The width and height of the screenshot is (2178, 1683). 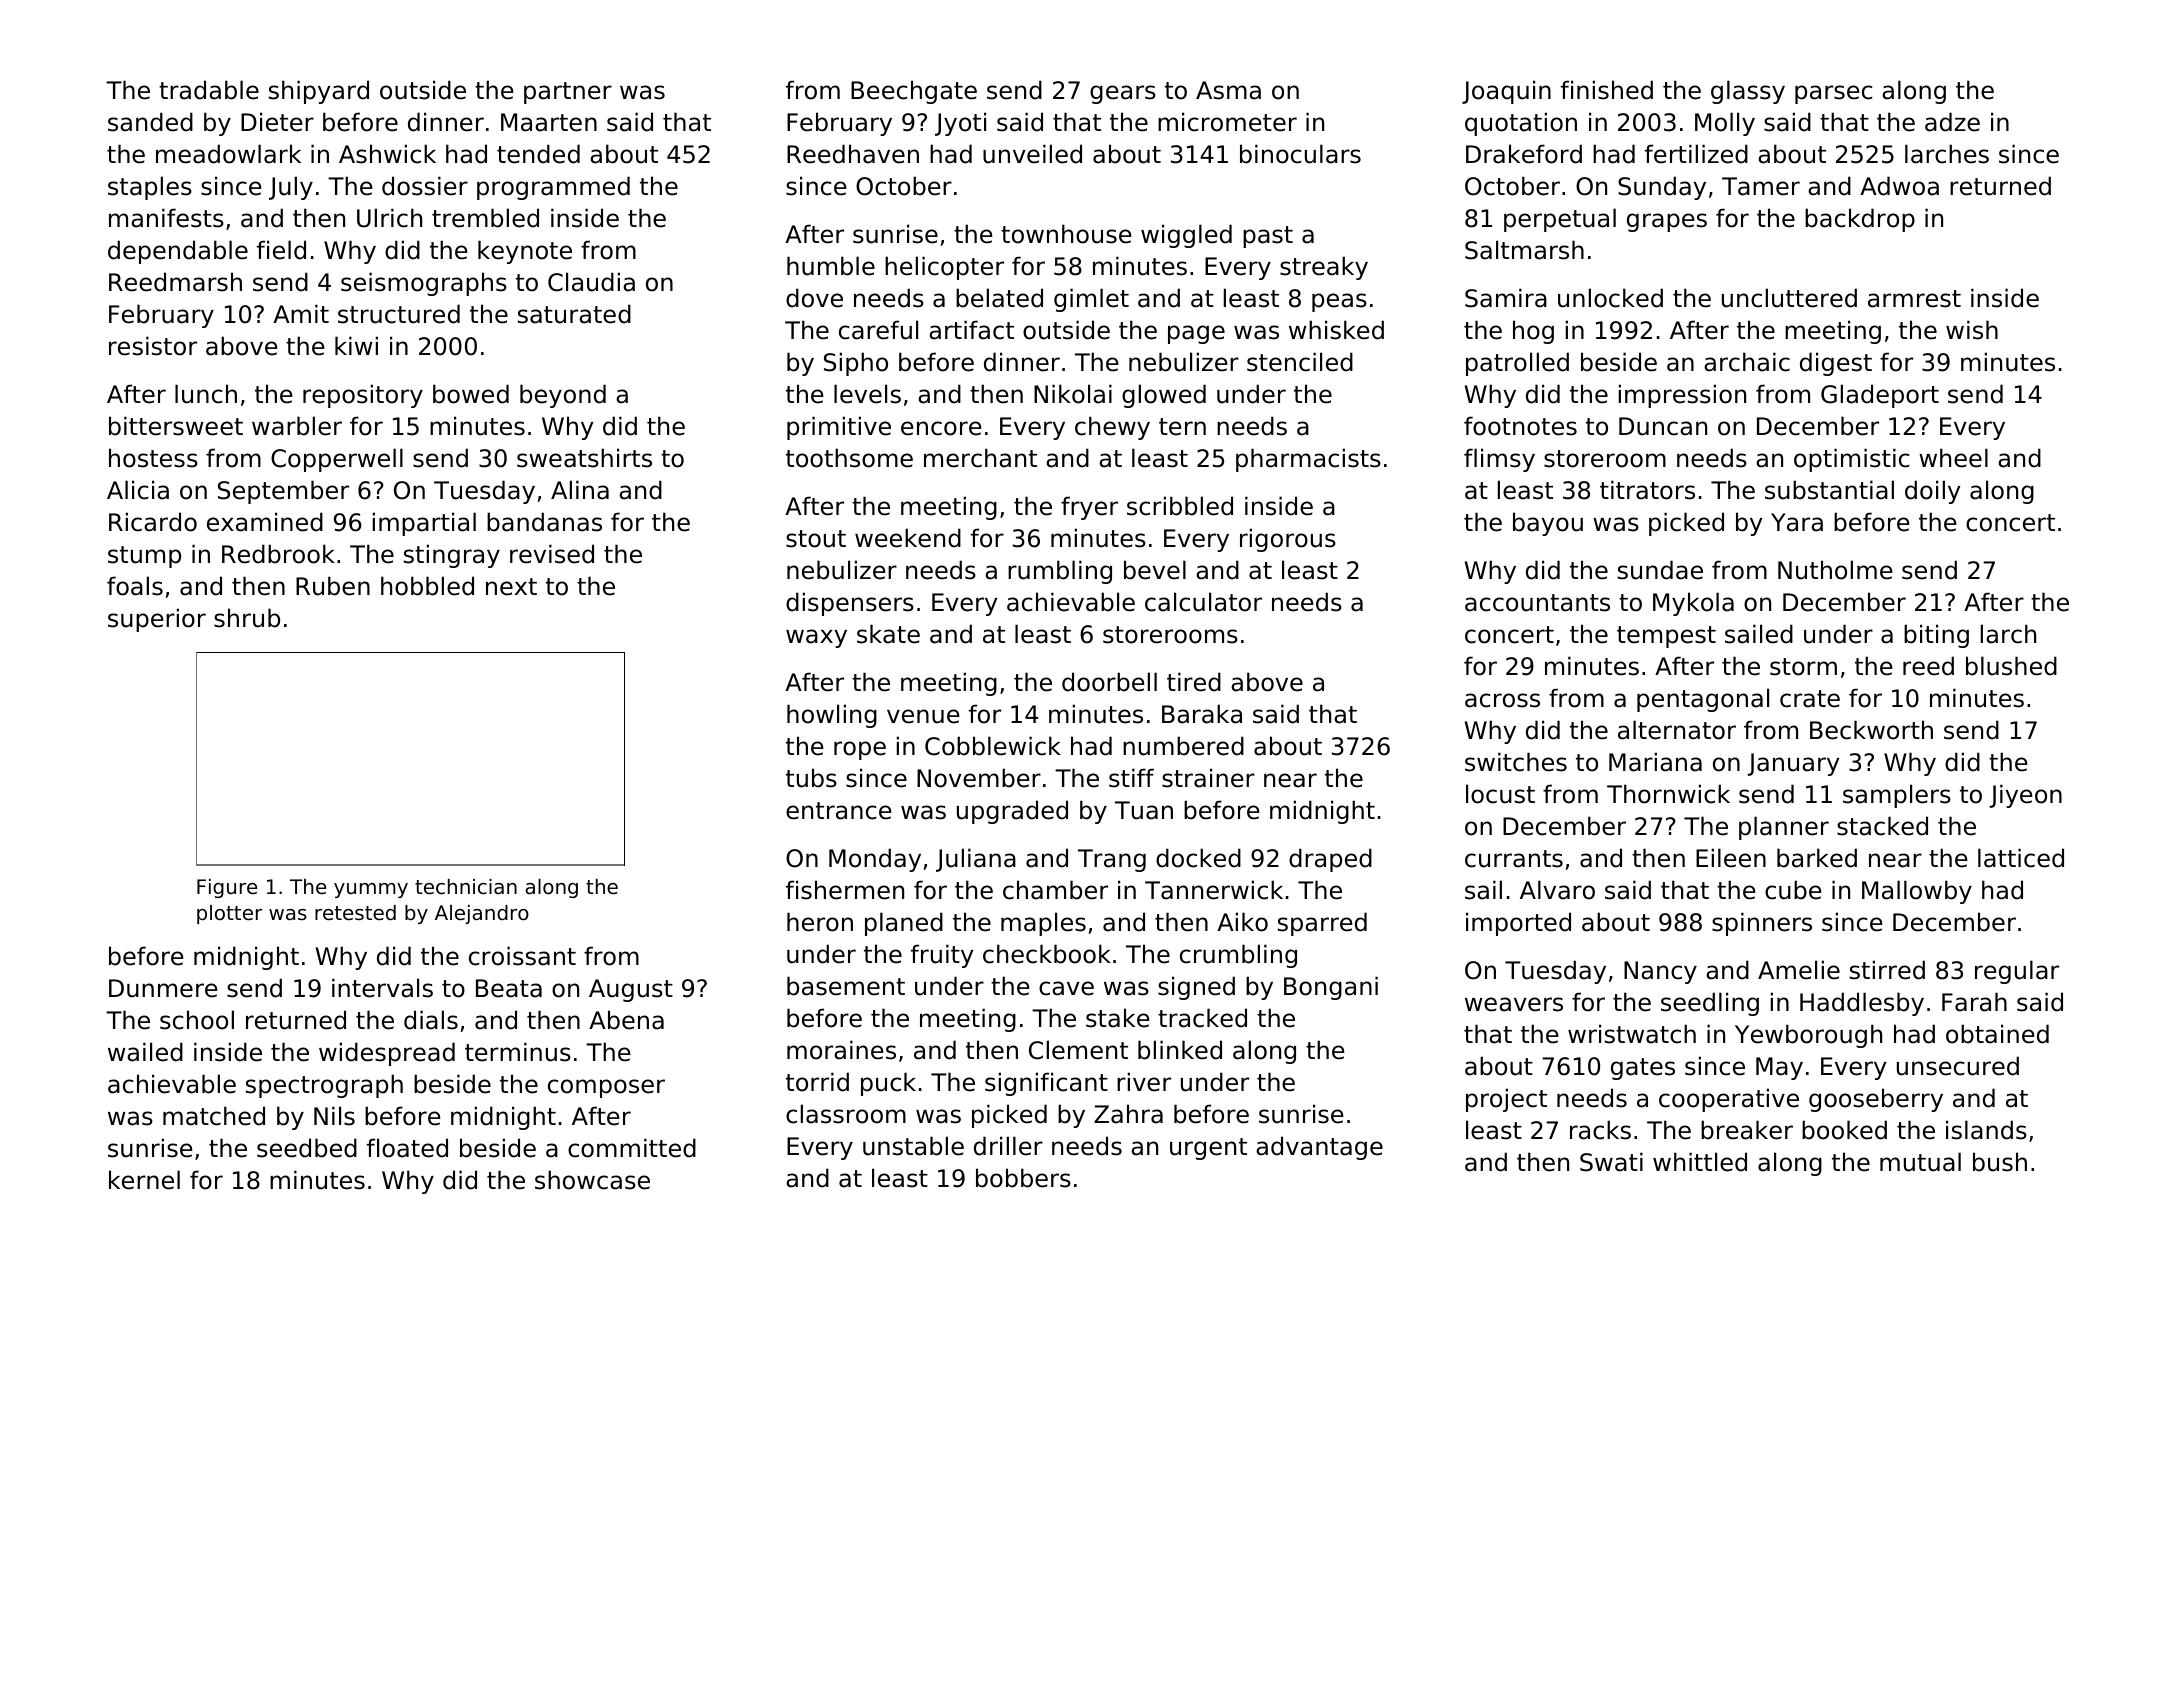 What do you see at coordinates (1952, 122) in the screenshot?
I see `adze` at bounding box center [1952, 122].
